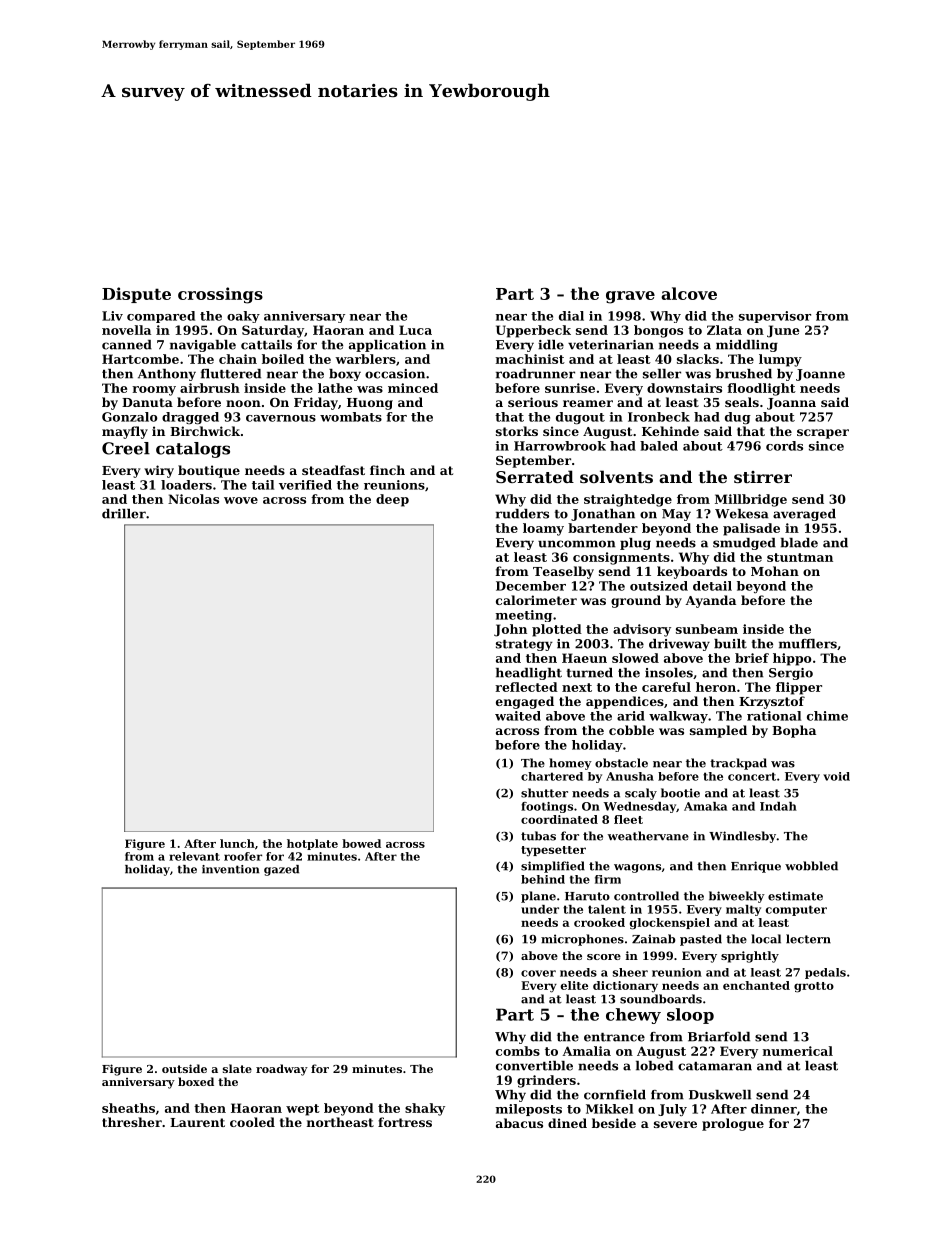 This screenshot has height=1233, width=952. I want to click on cords, so click(784, 446).
